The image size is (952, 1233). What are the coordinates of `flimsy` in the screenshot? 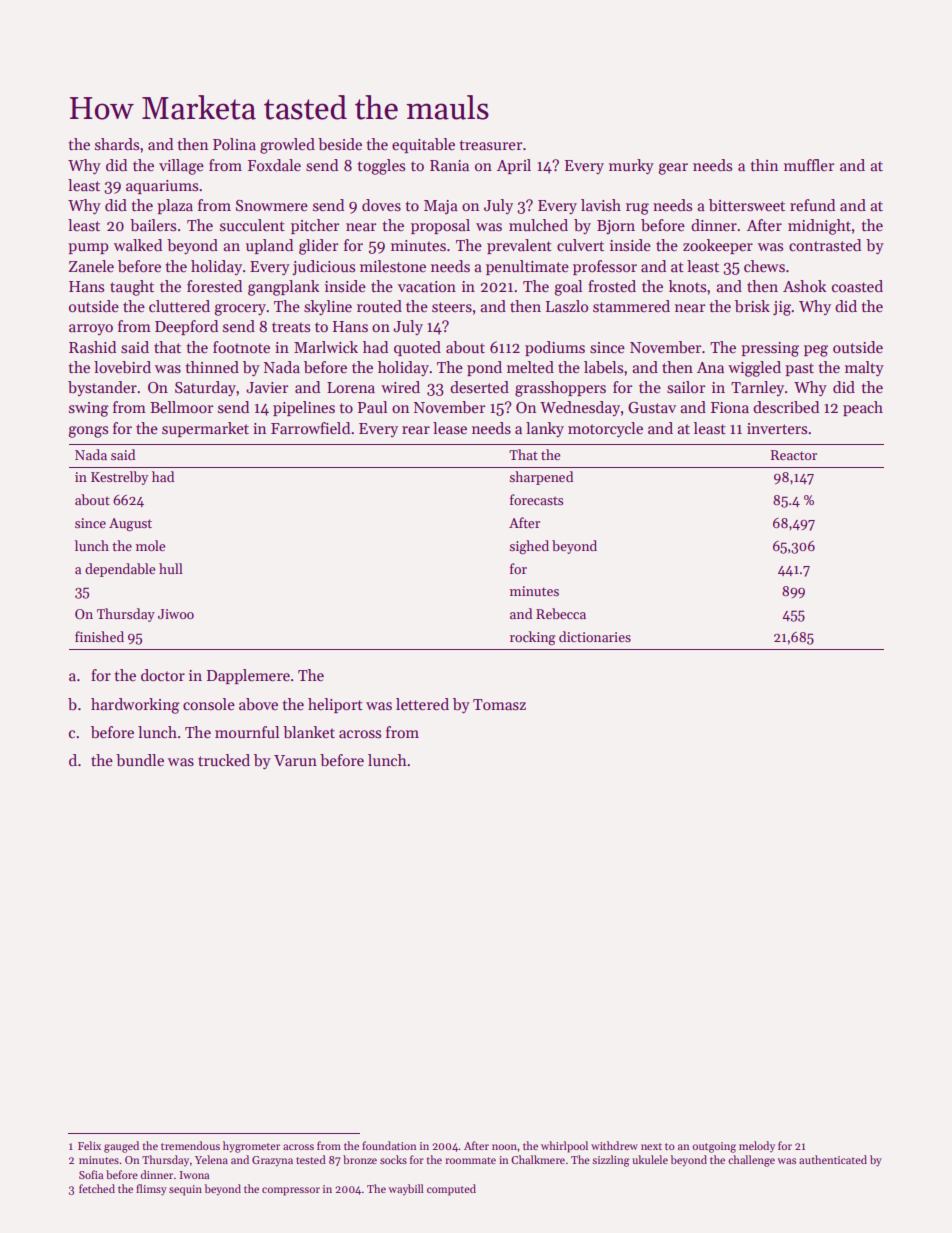 It's located at (151, 1190).
